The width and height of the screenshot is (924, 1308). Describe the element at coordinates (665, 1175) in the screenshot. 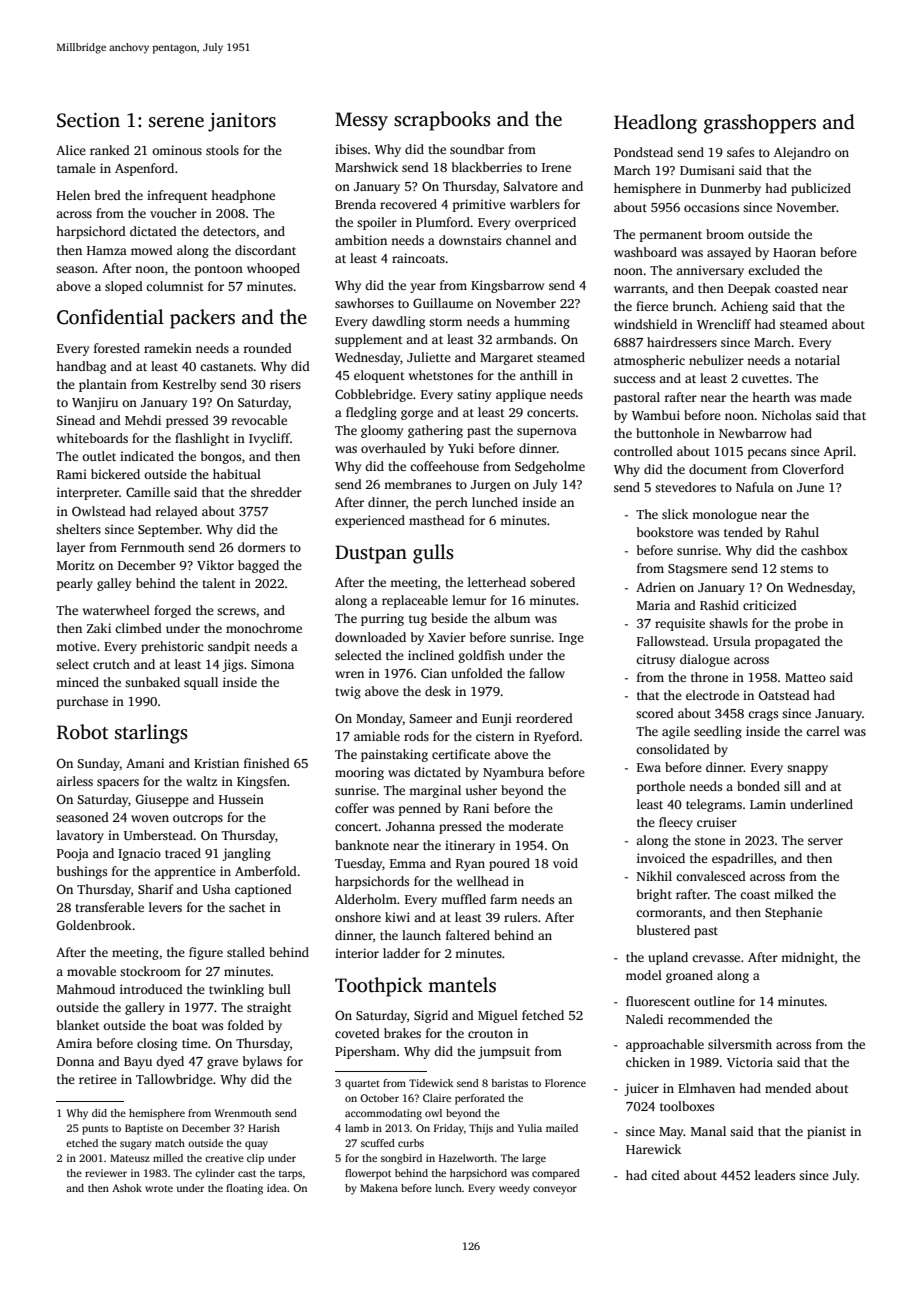

I see `cited` at that location.
